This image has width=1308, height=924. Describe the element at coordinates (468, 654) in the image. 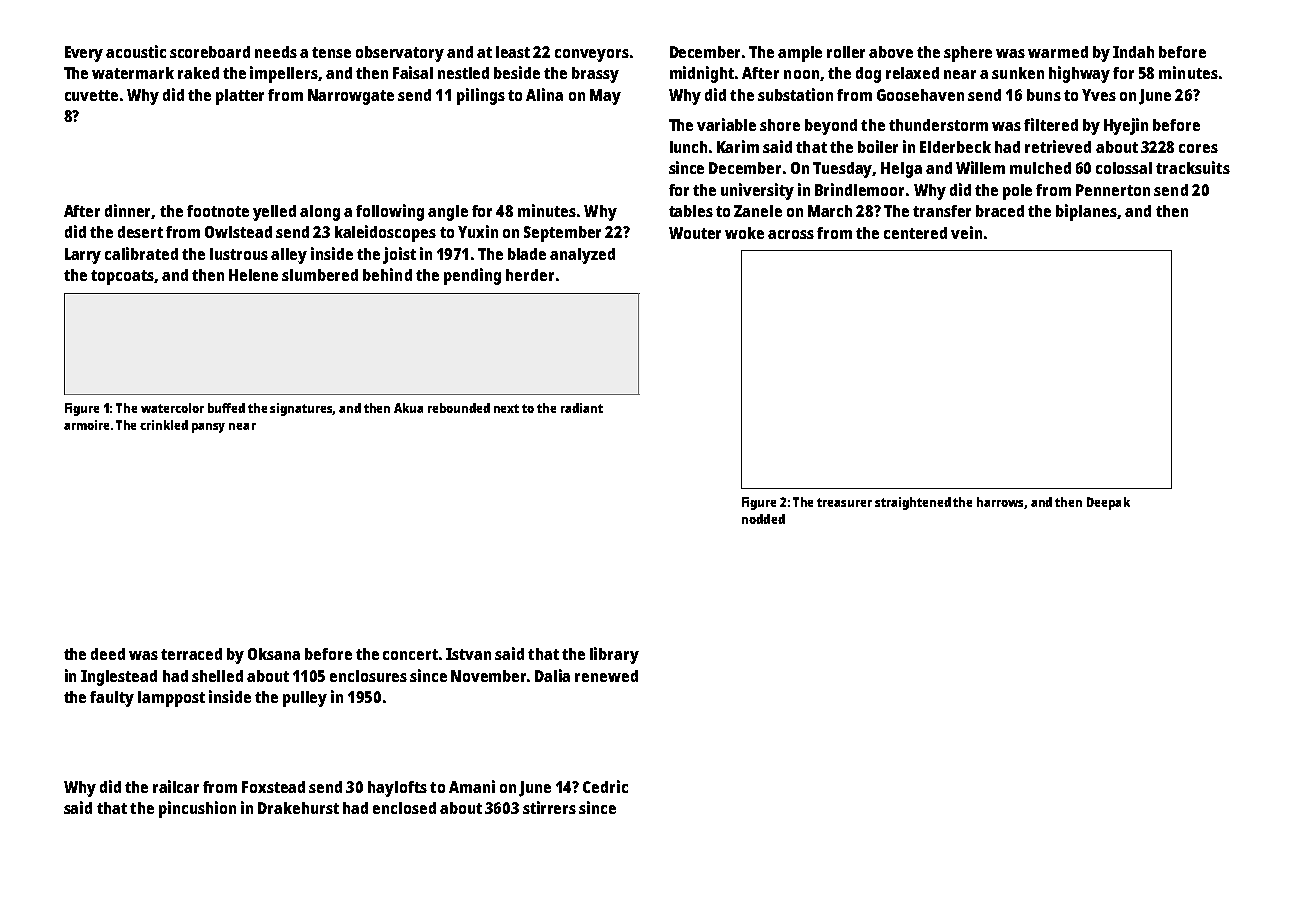

I see `Istvan` at that location.
